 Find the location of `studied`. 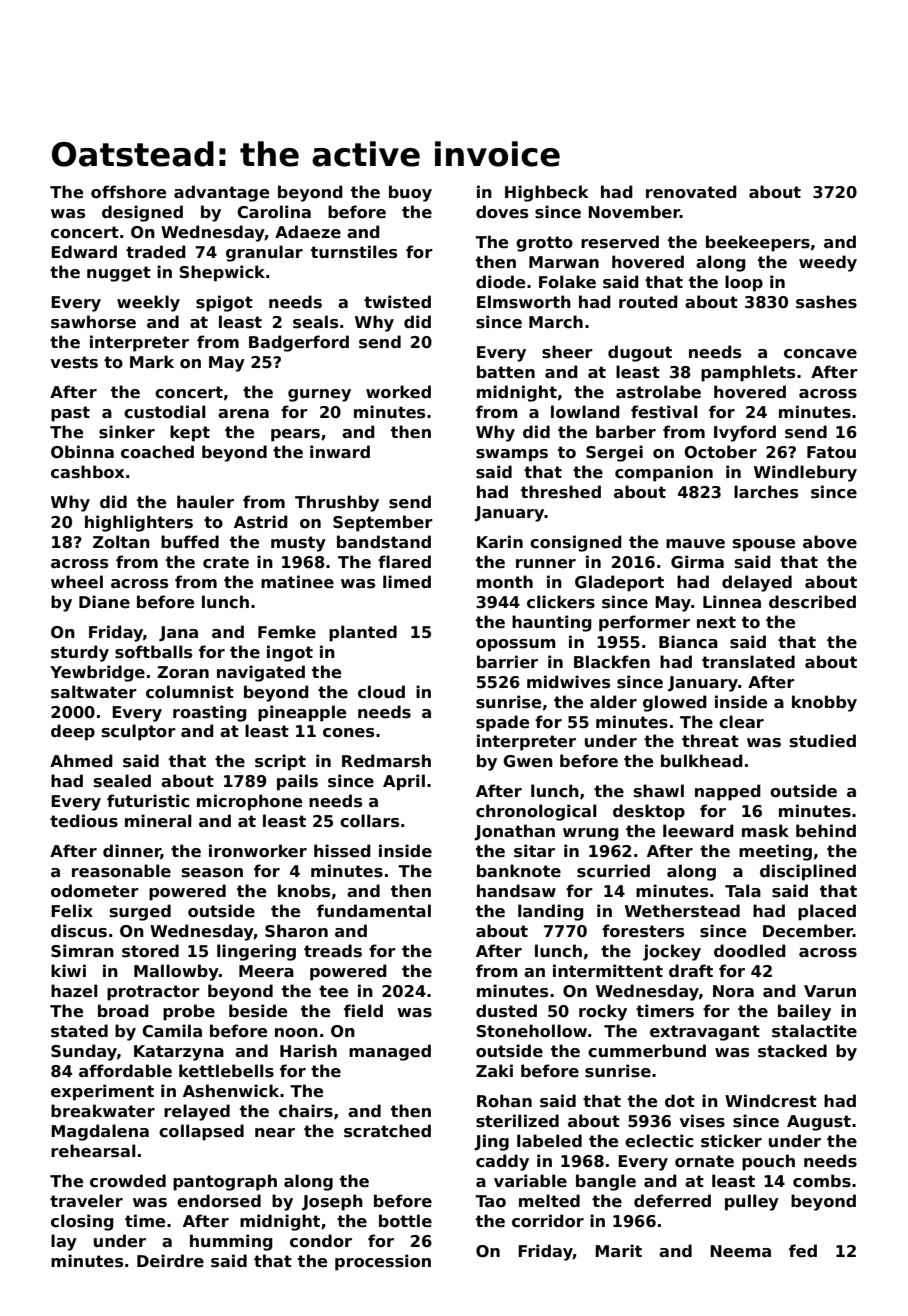

studied is located at coordinates (823, 741).
